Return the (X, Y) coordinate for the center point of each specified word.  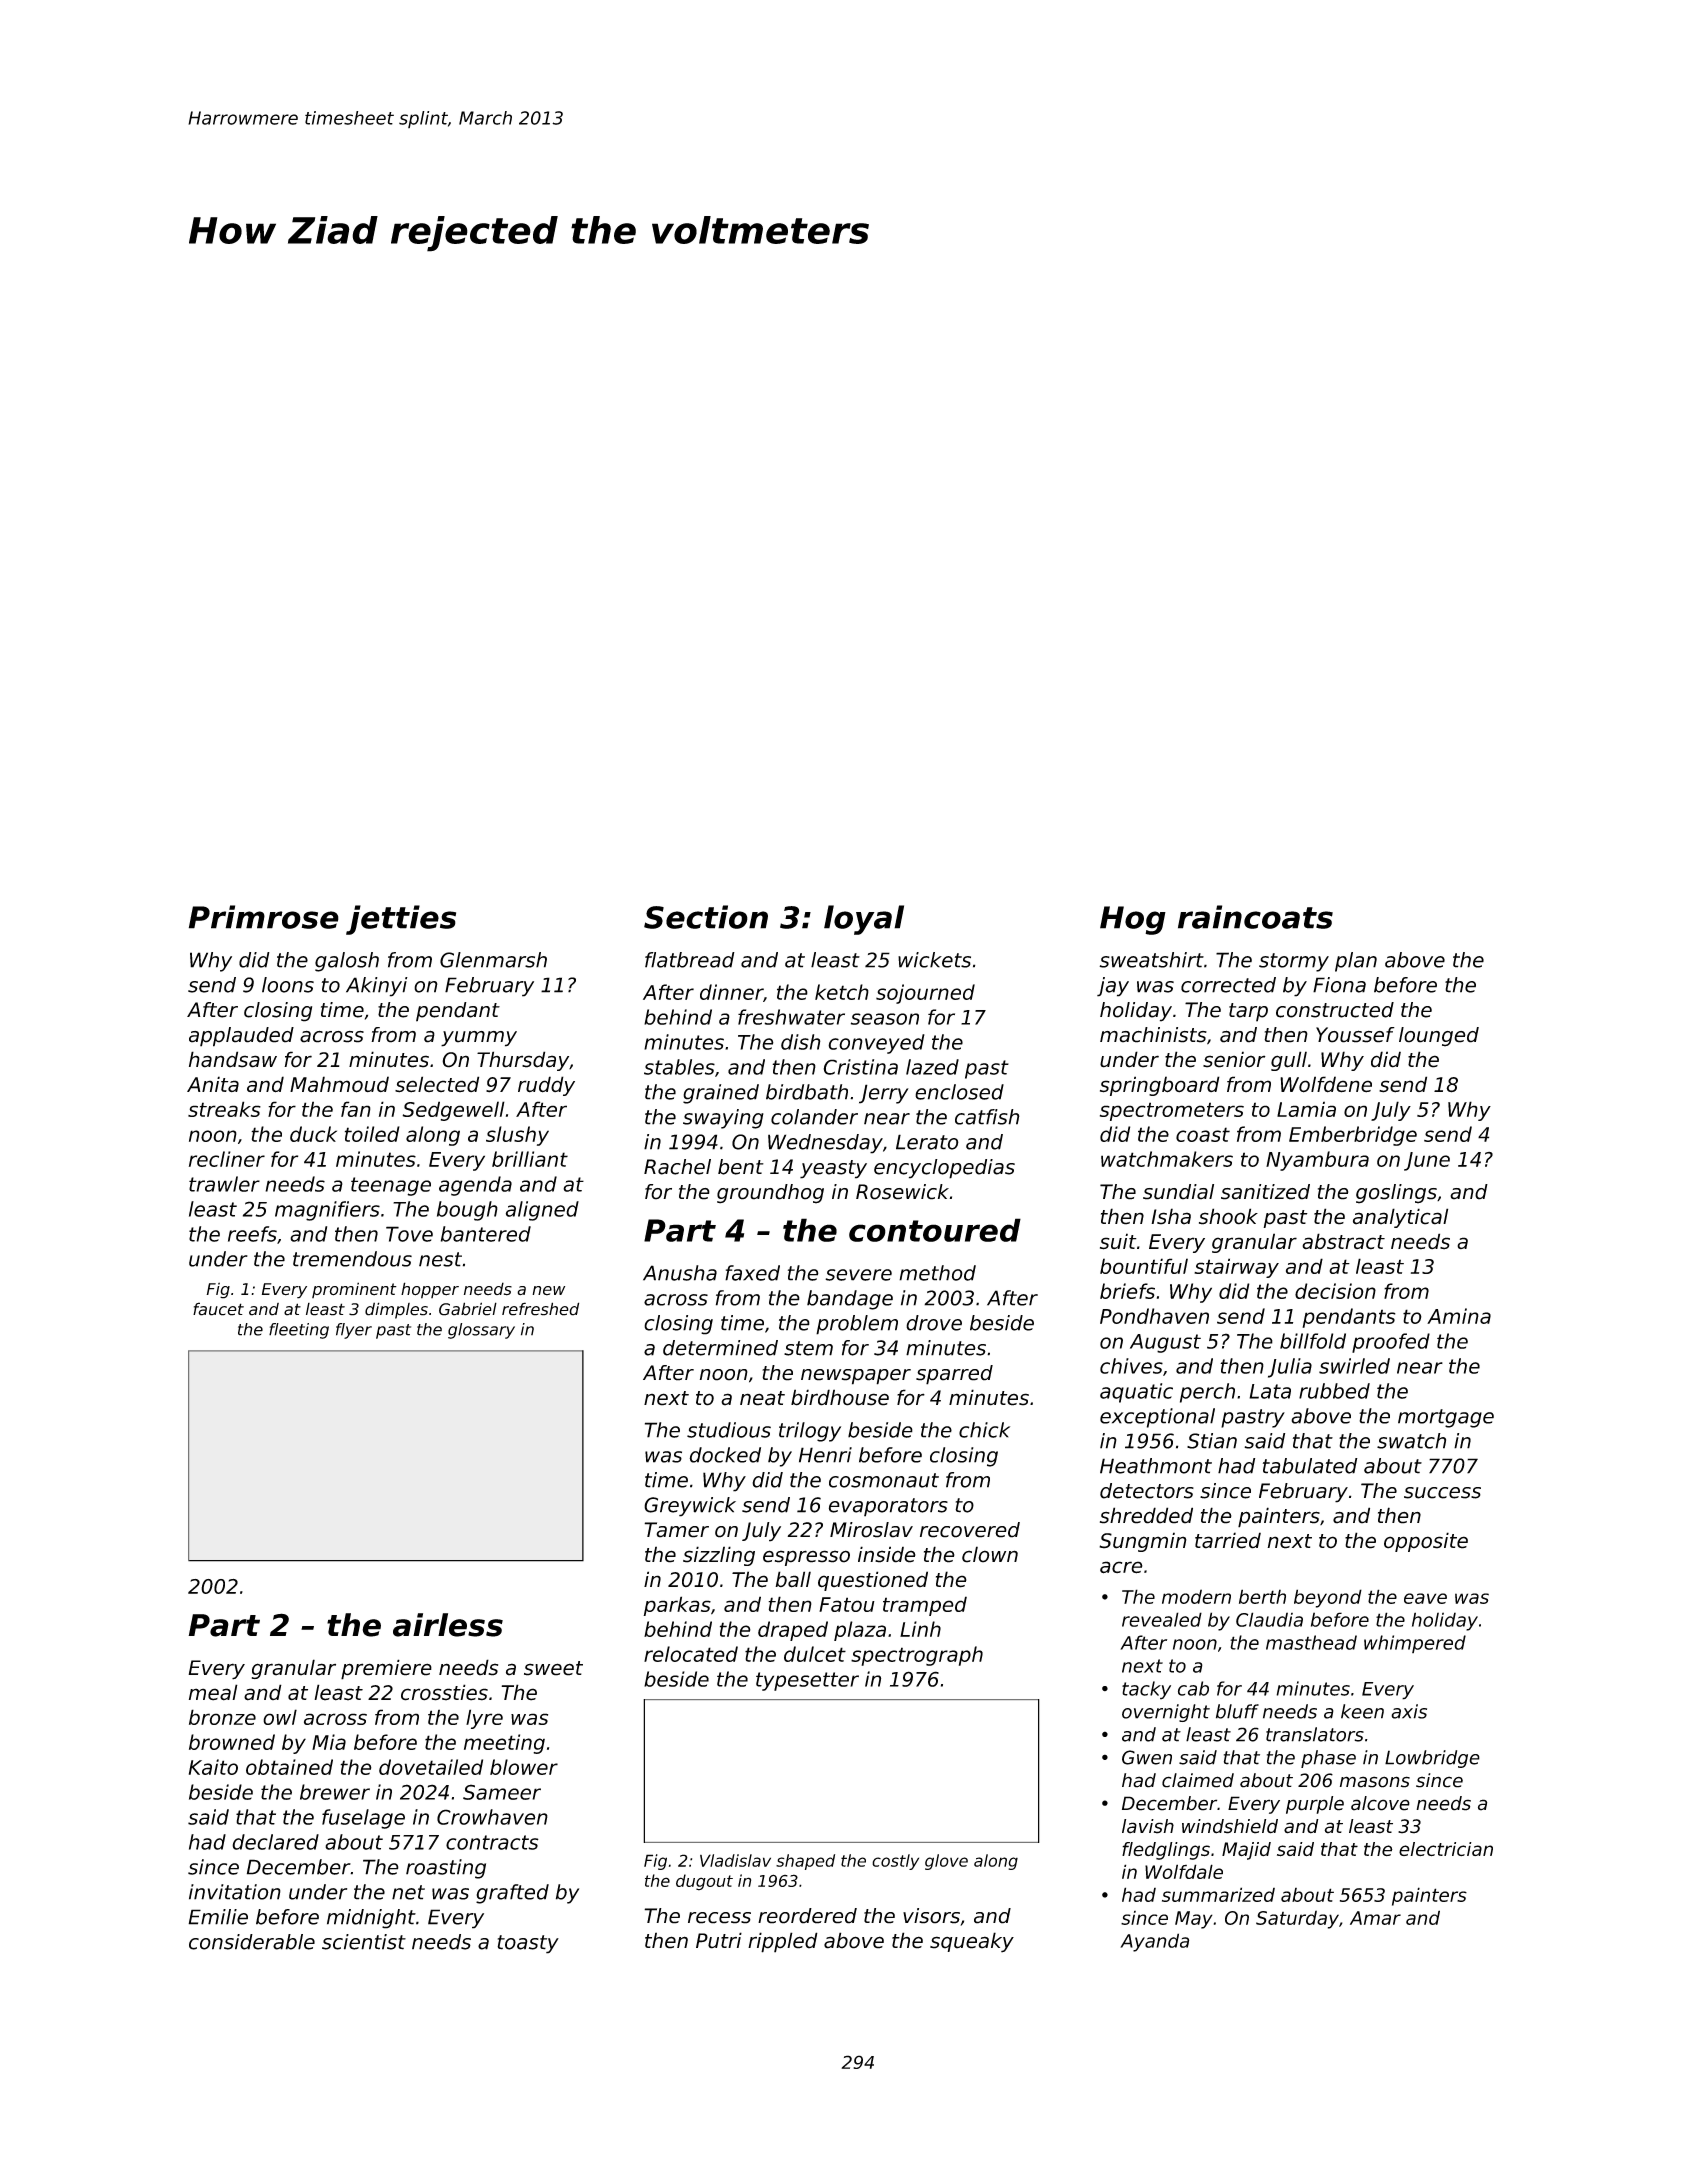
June (1427, 1161)
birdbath (807, 1092)
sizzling (719, 1556)
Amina (1459, 1316)
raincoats (1255, 917)
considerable (252, 1942)
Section (706, 917)
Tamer (676, 1530)
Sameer (502, 1792)
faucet (218, 1309)
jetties (401, 920)
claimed (1198, 1780)
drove (934, 1323)
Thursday (523, 1061)
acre (1121, 1567)
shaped (805, 1862)
